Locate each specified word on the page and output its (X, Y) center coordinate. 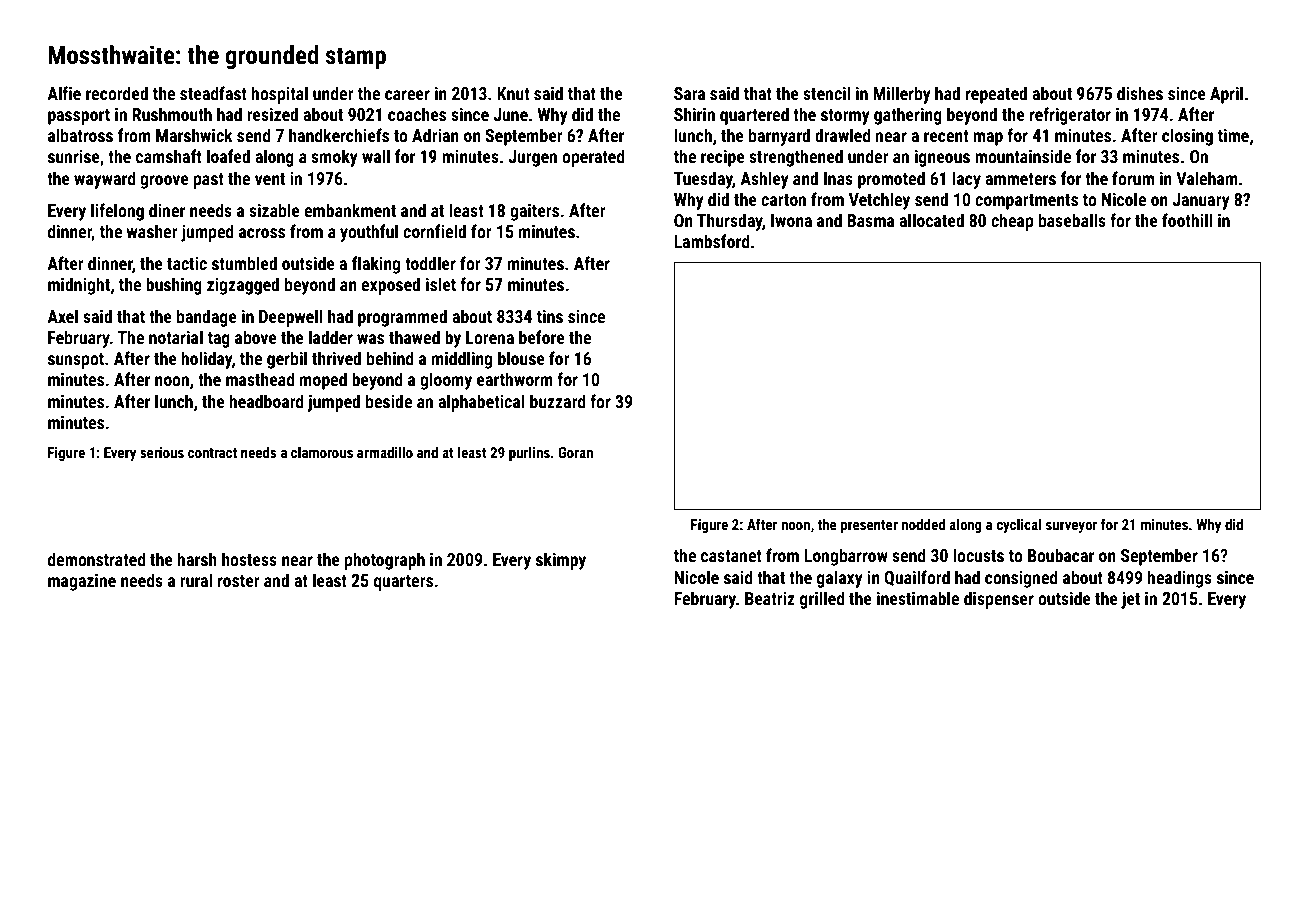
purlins (529, 453)
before (542, 337)
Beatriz (770, 598)
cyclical (1019, 525)
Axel (62, 316)
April (1226, 95)
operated (593, 158)
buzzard (558, 401)
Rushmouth (172, 114)
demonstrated (97, 559)
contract (212, 453)
